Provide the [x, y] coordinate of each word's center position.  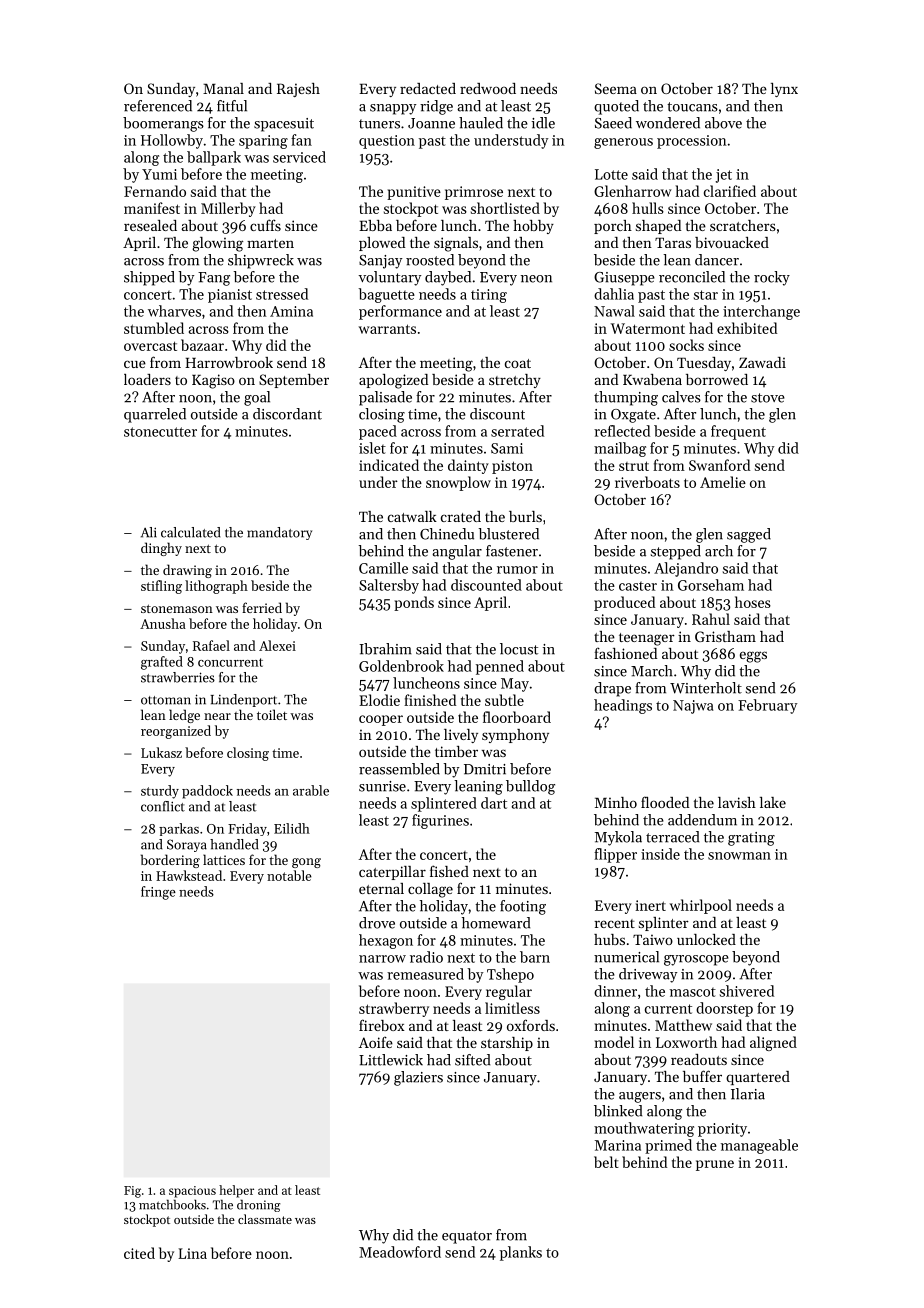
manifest [152, 208]
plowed [382, 244]
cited [139, 1253]
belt [606, 1162]
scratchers [743, 225]
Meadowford [400, 1252]
